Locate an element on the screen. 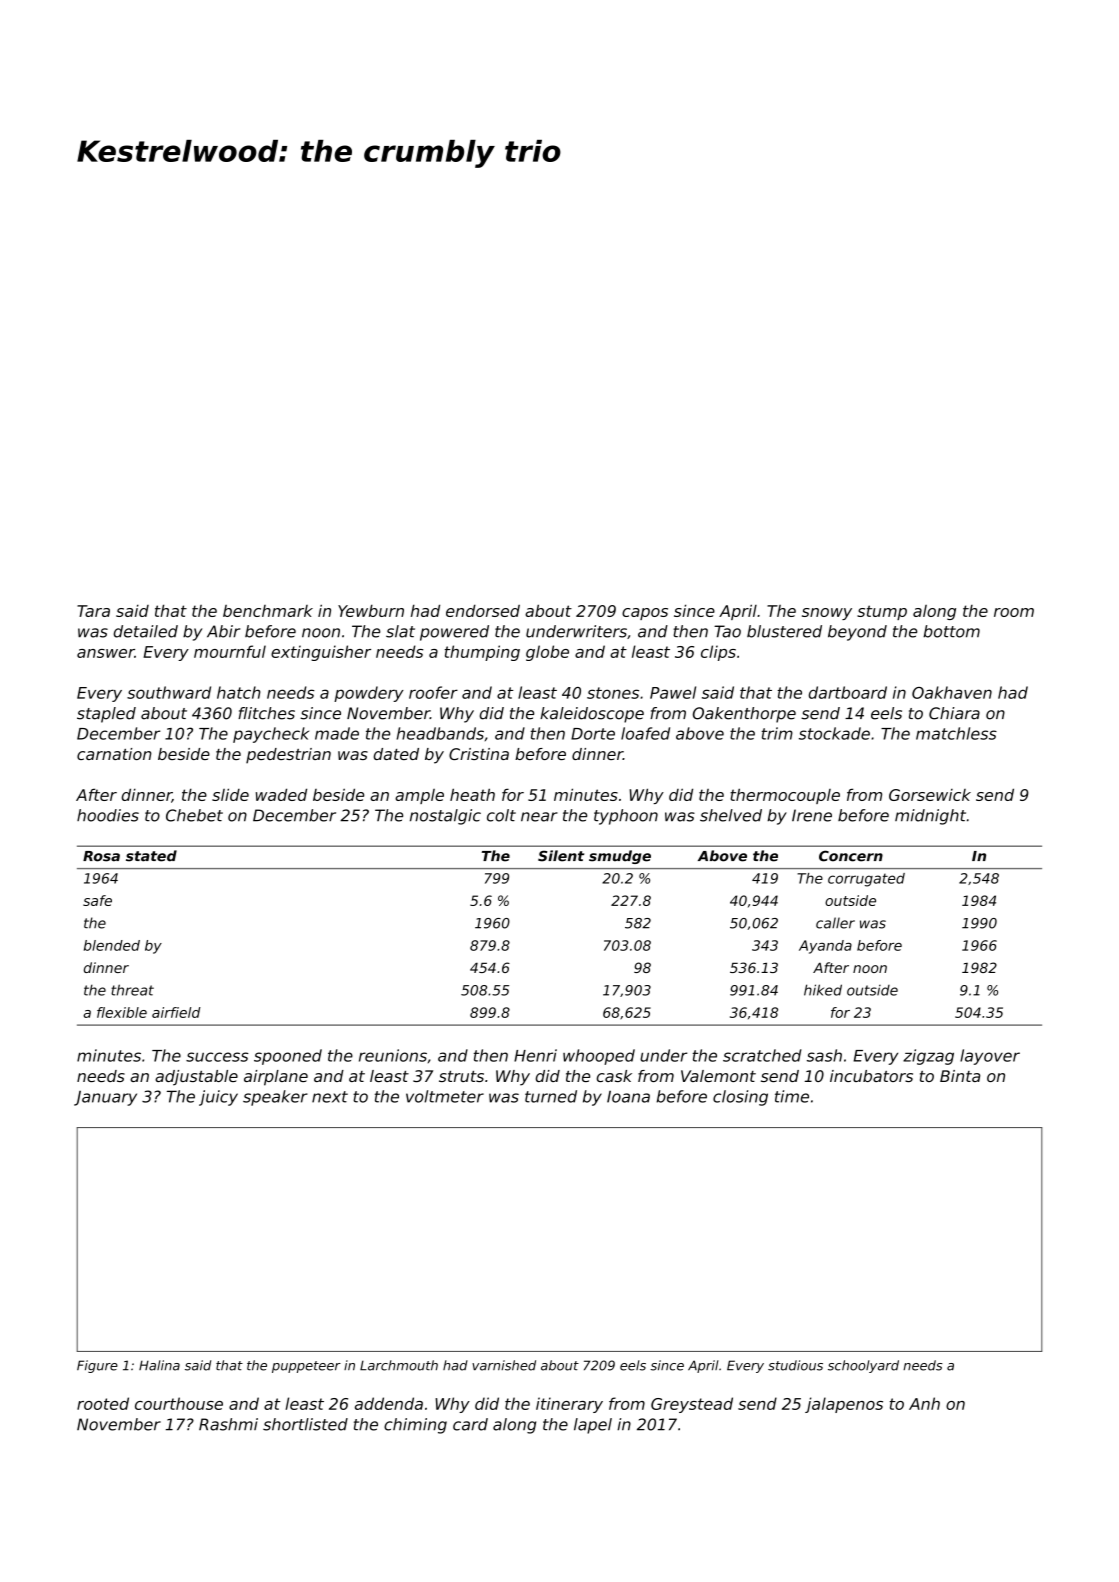 The width and height of the screenshot is (1119, 1582). shelved is located at coordinates (731, 815).
